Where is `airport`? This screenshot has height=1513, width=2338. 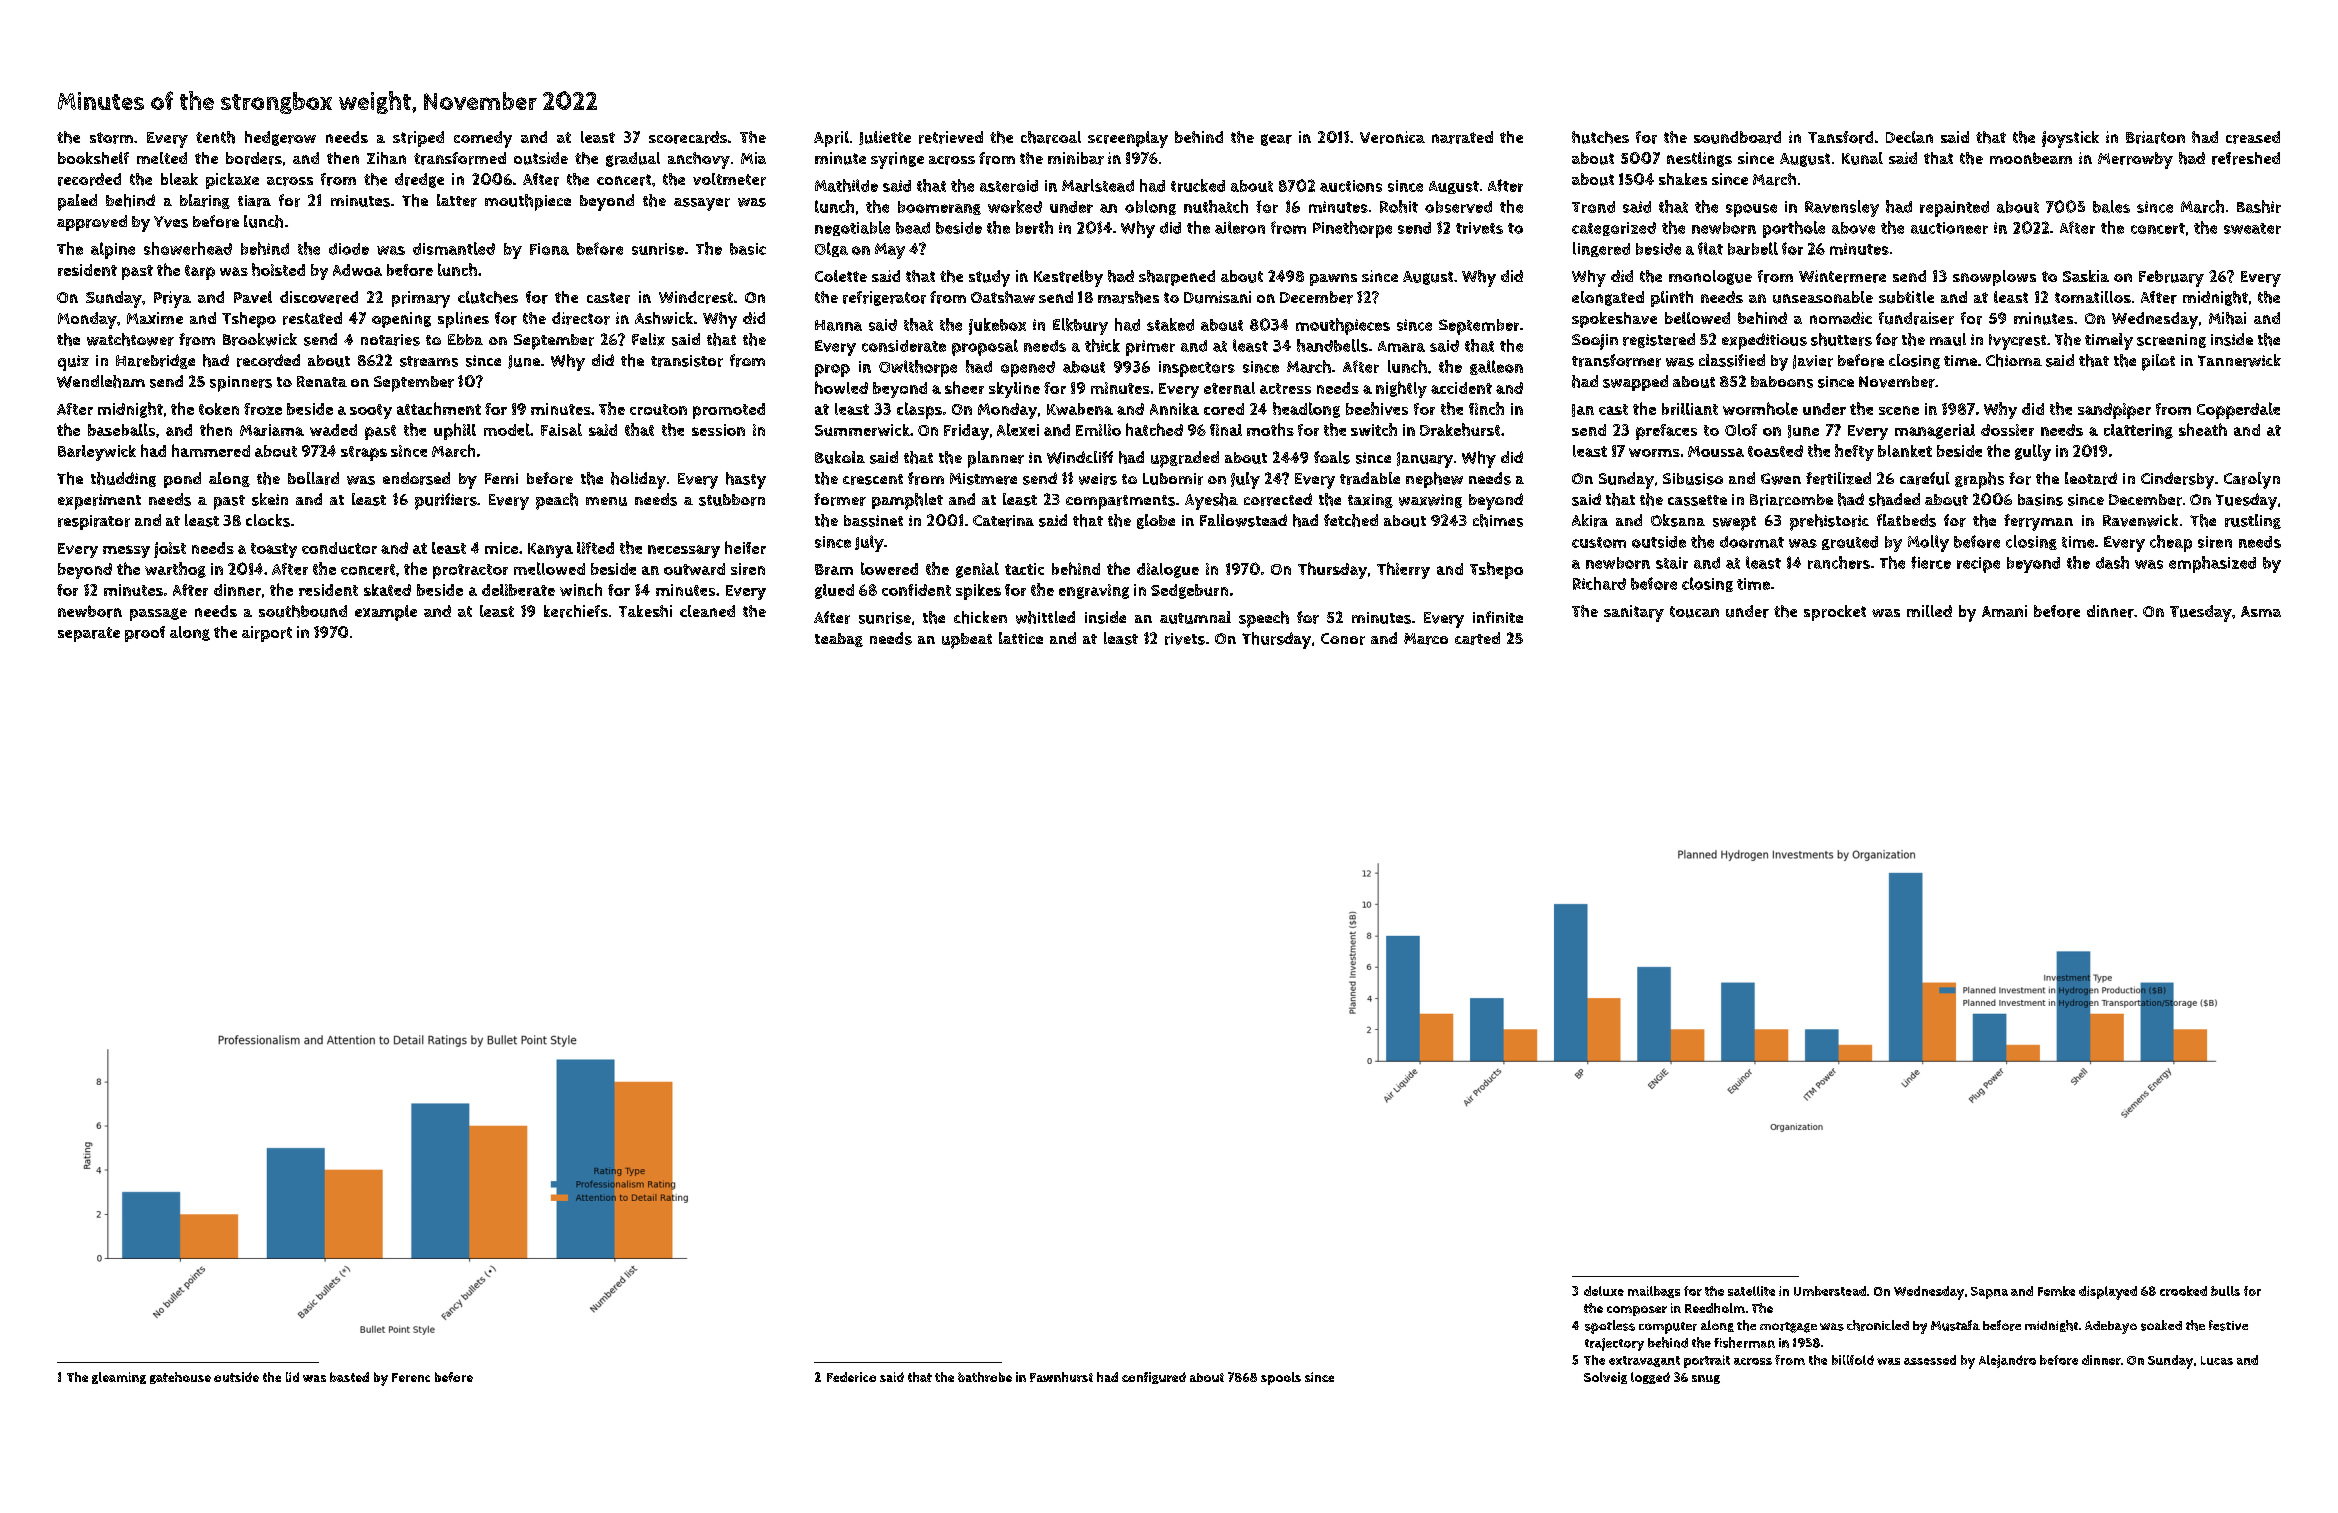
airport is located at coordinates (267, 634).
